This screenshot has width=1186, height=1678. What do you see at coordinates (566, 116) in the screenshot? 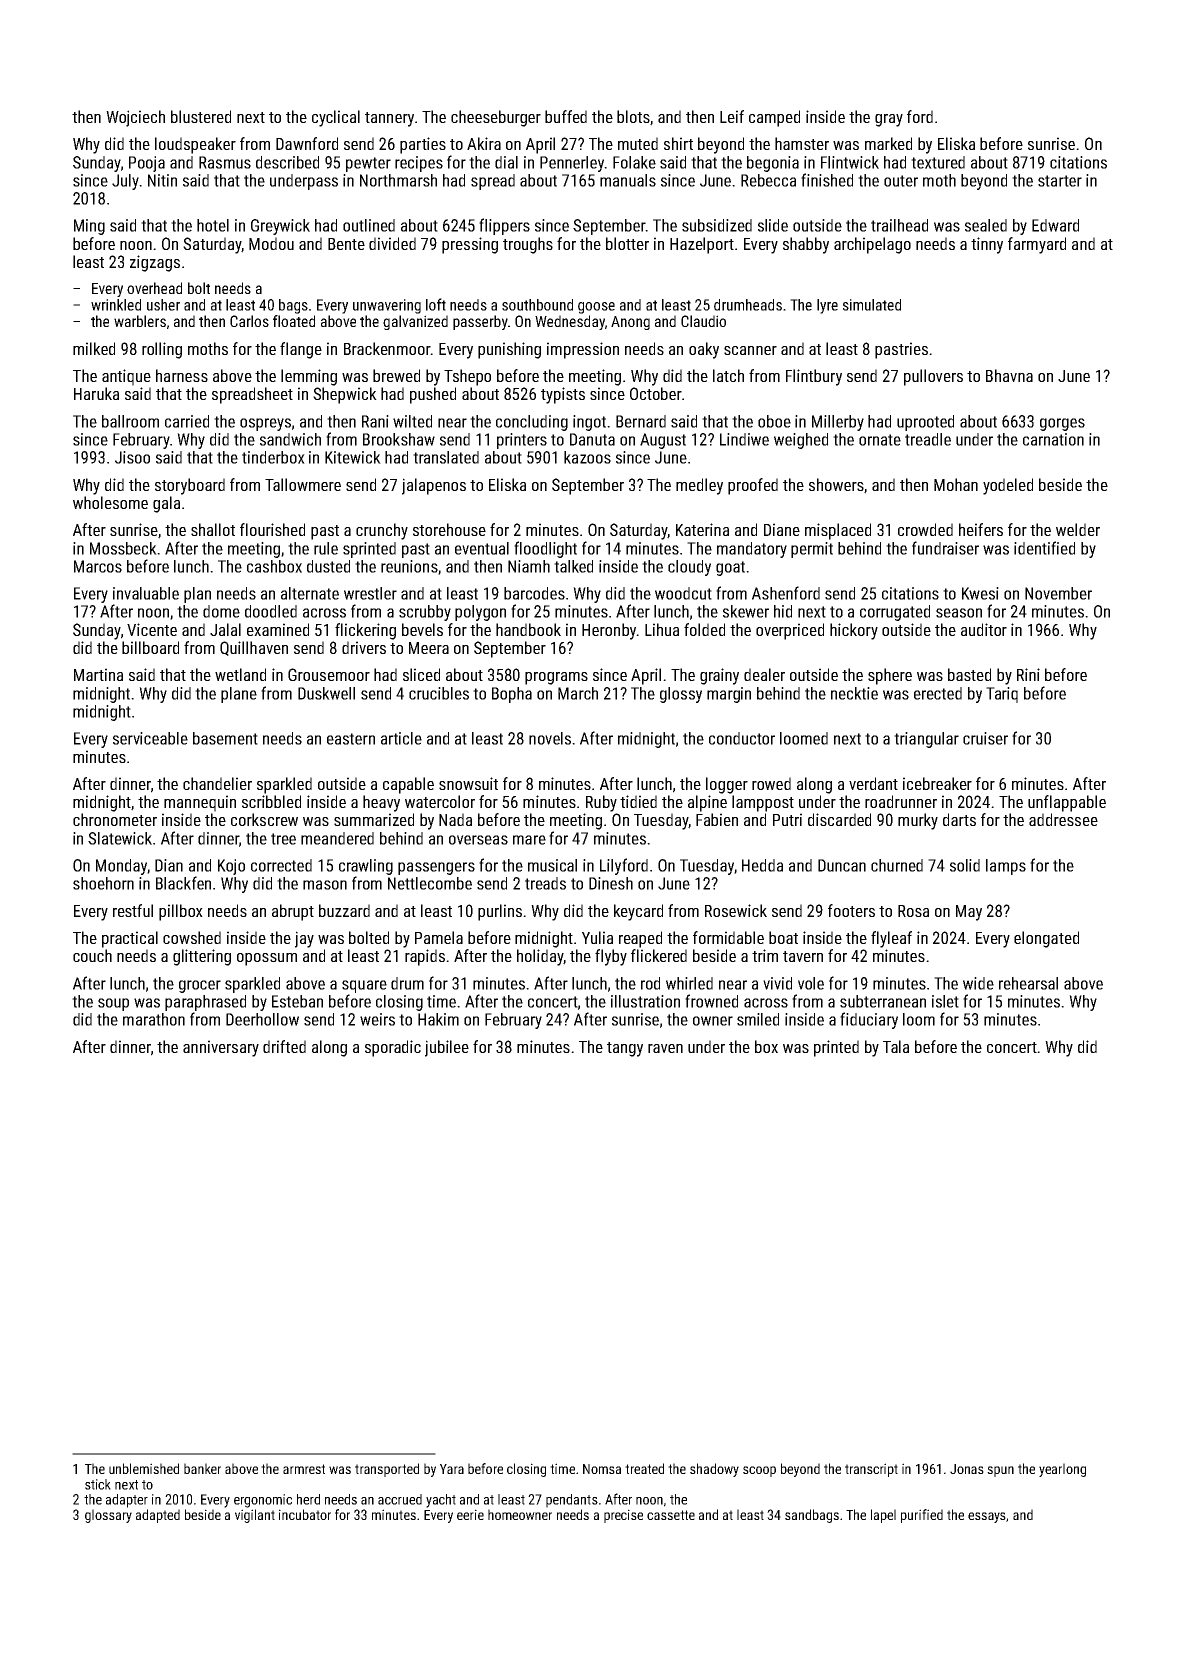
I see `buffed` at bounding box center [566, 116].
